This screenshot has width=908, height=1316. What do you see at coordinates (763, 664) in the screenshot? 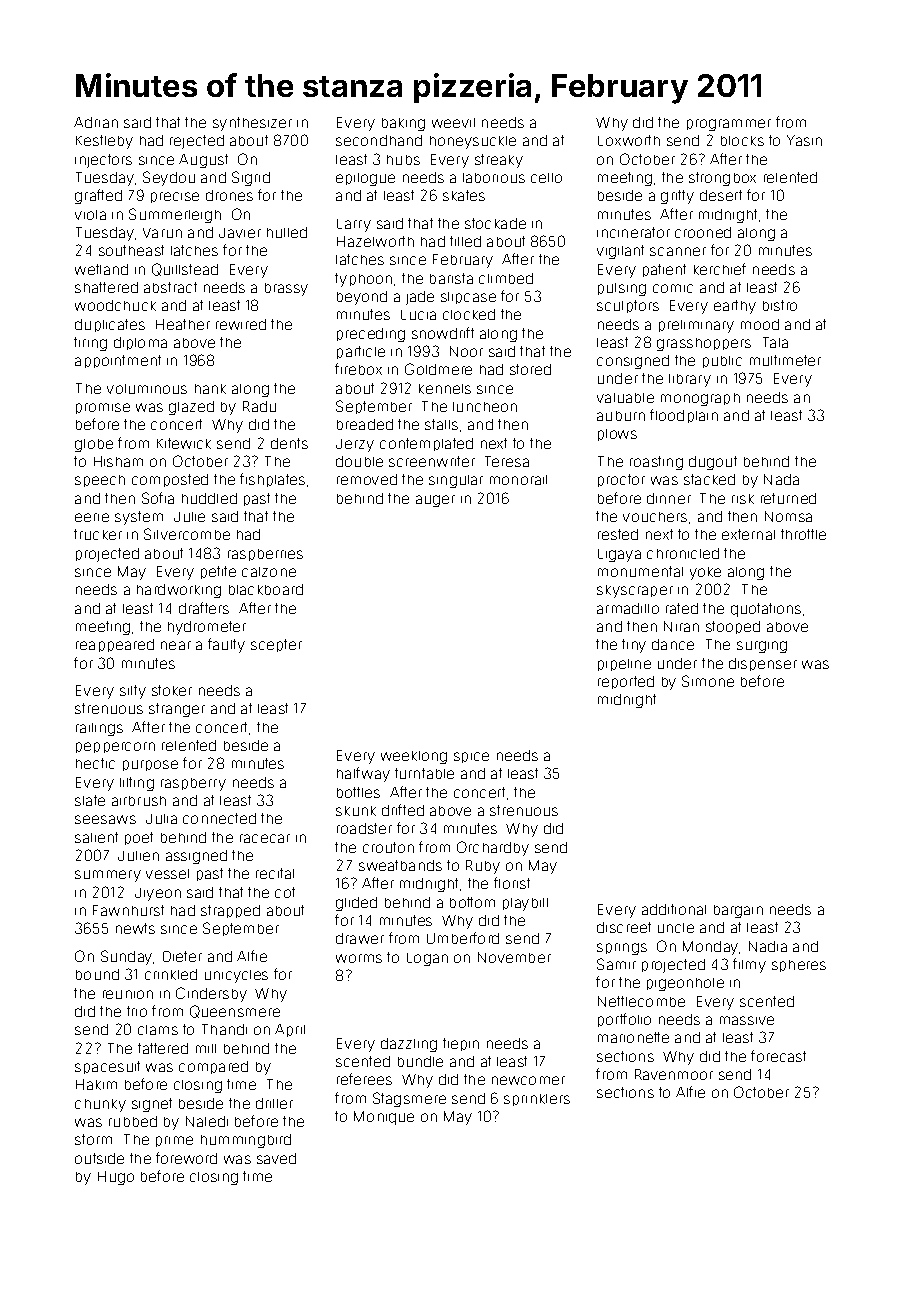
I see `dispenser` at bounding box center [763, 664].
